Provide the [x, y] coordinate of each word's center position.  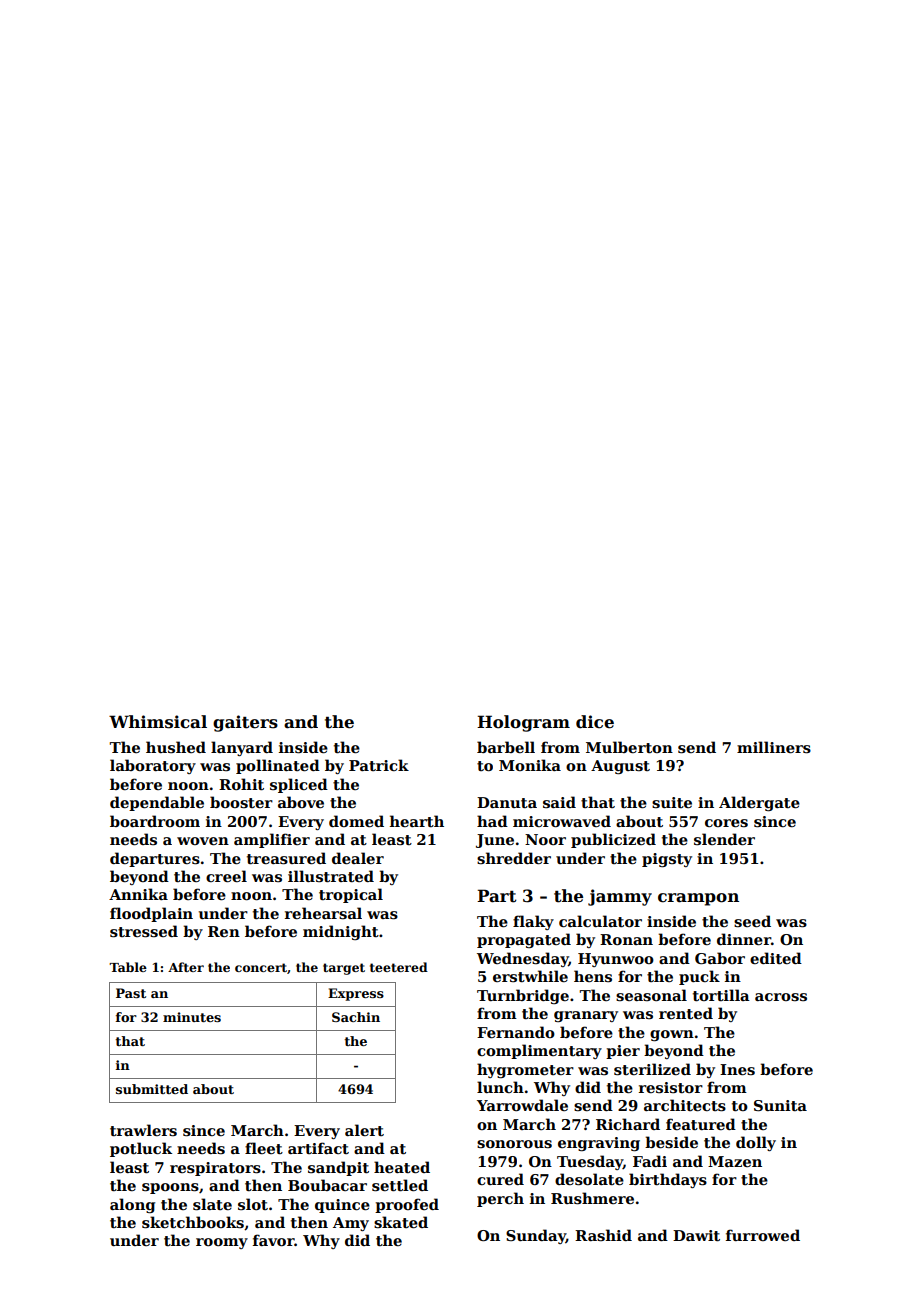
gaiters [245, 723]
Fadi [650, 1161]
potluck [141, 1149]
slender [724, 839]
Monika [530, 765]
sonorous [514, 1144]
